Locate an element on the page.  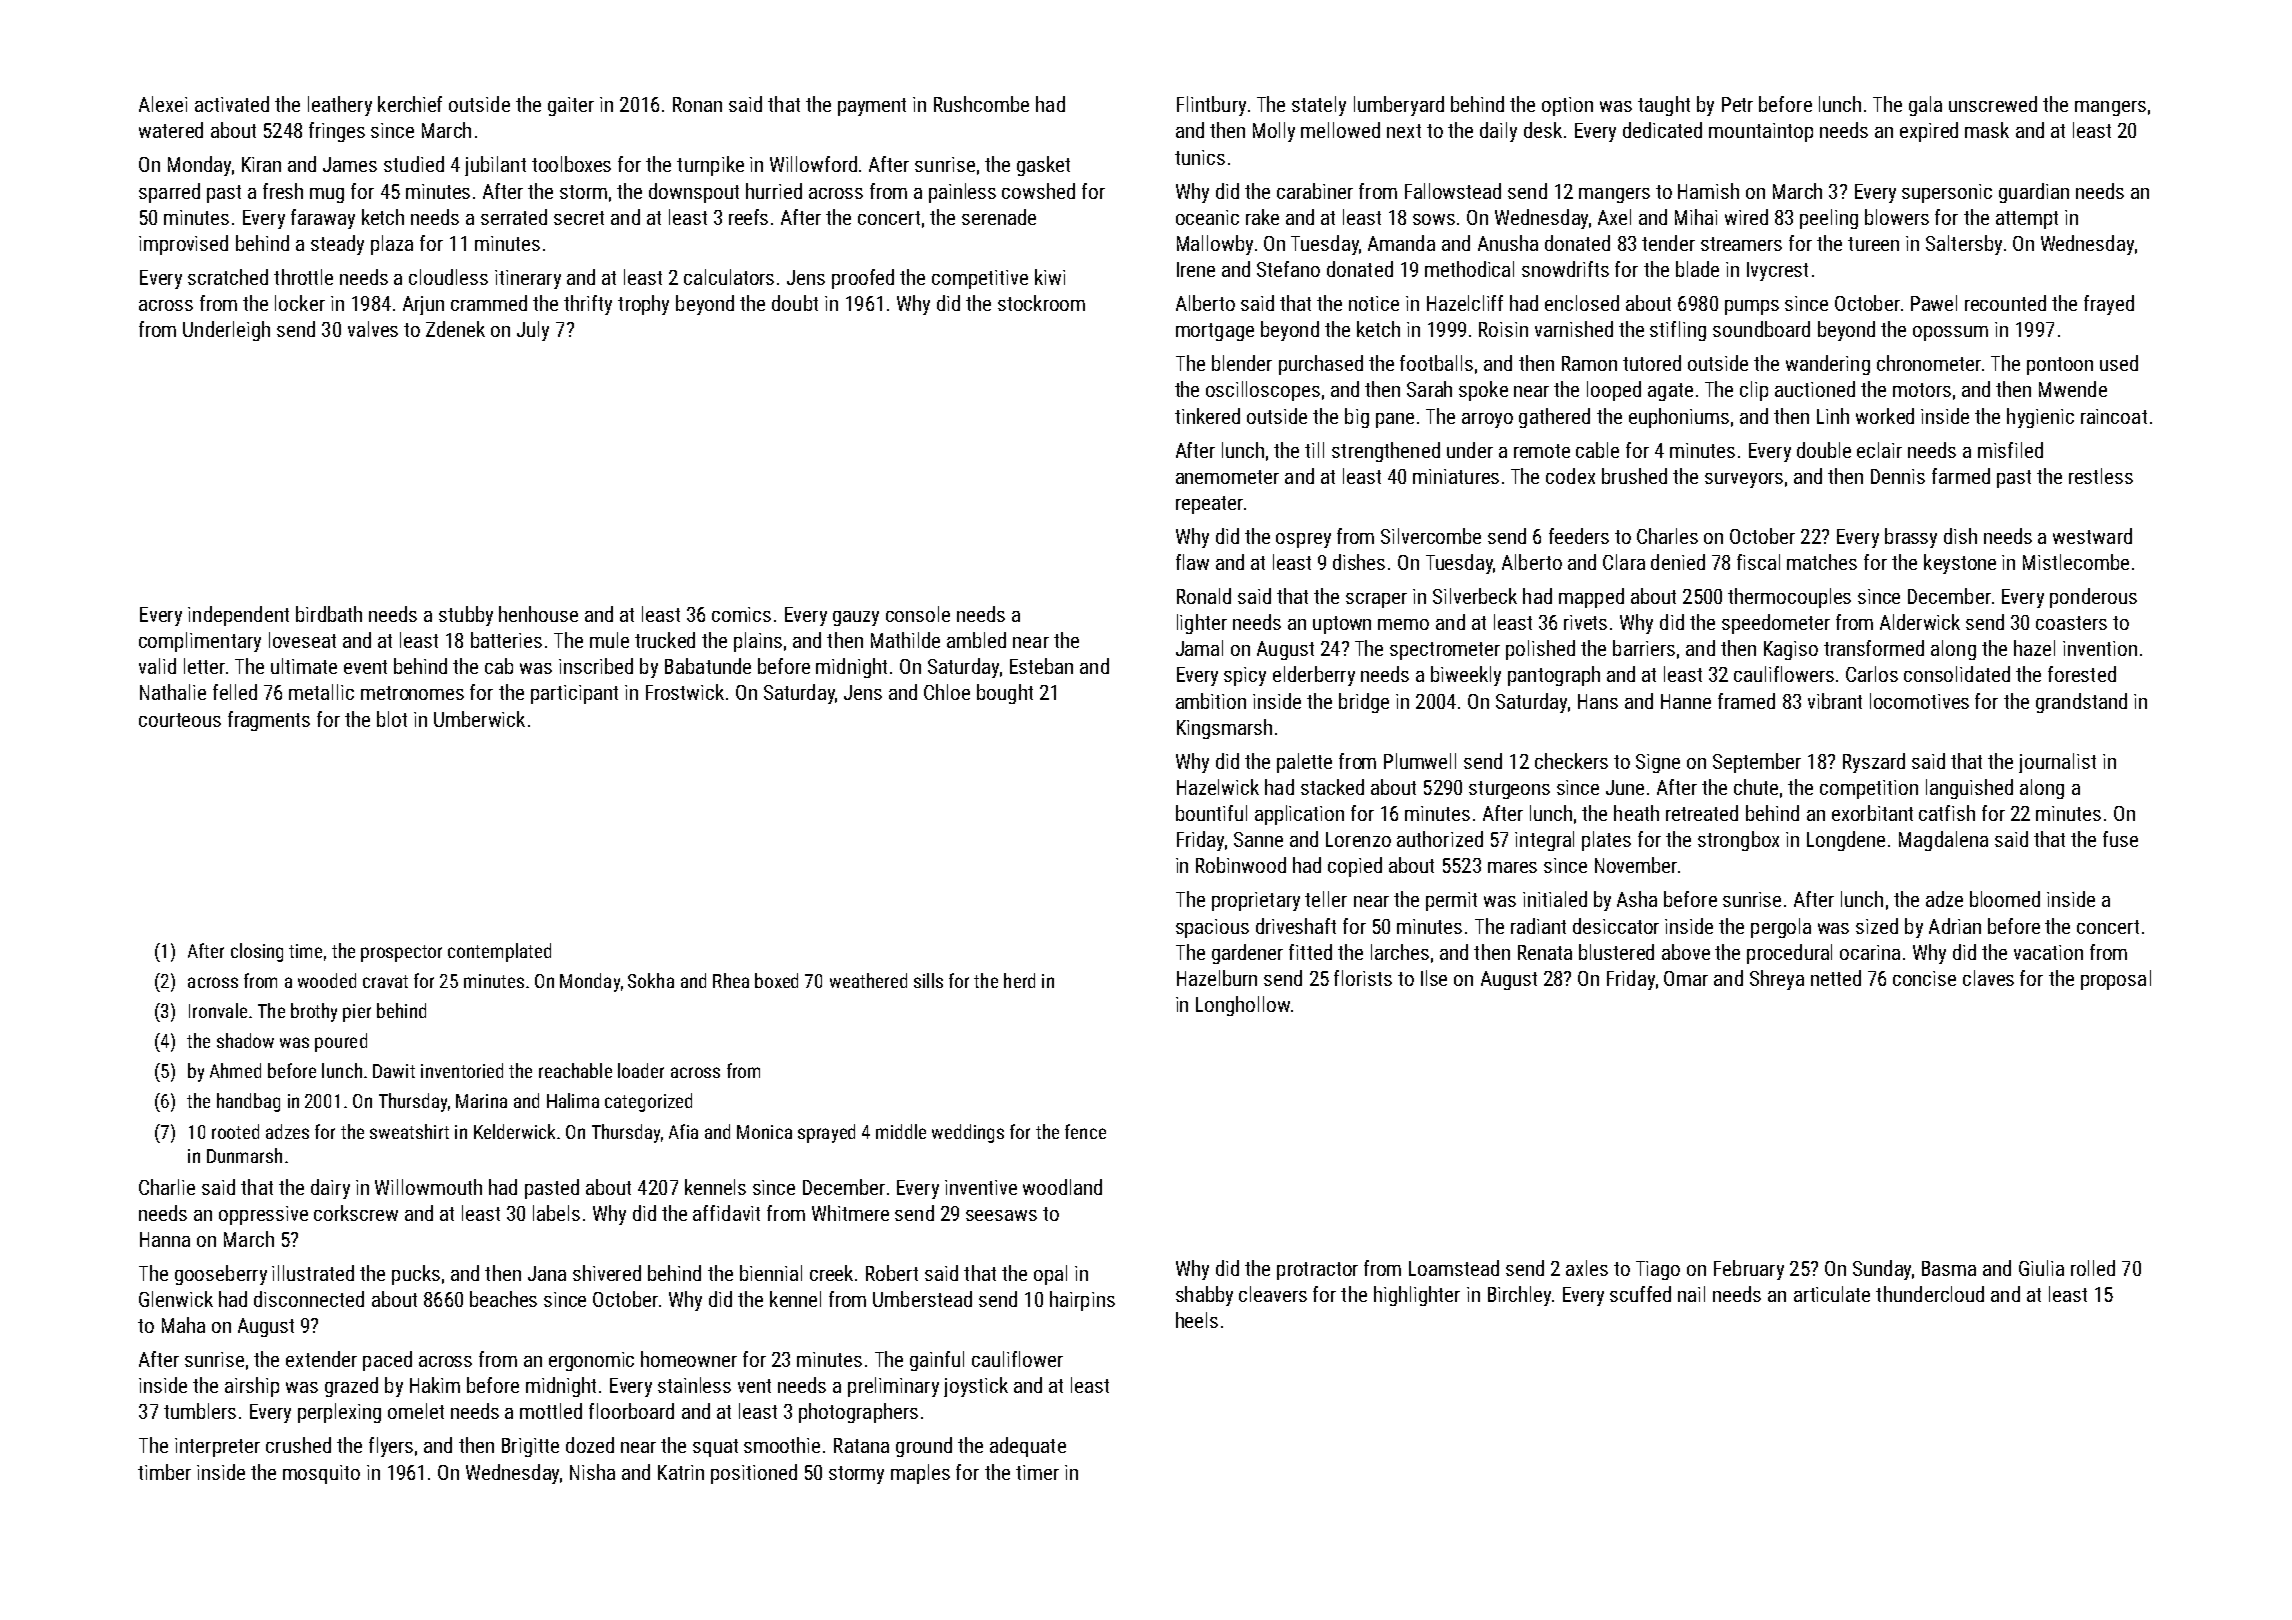
Omar is located at coordinates (1686, 978).
